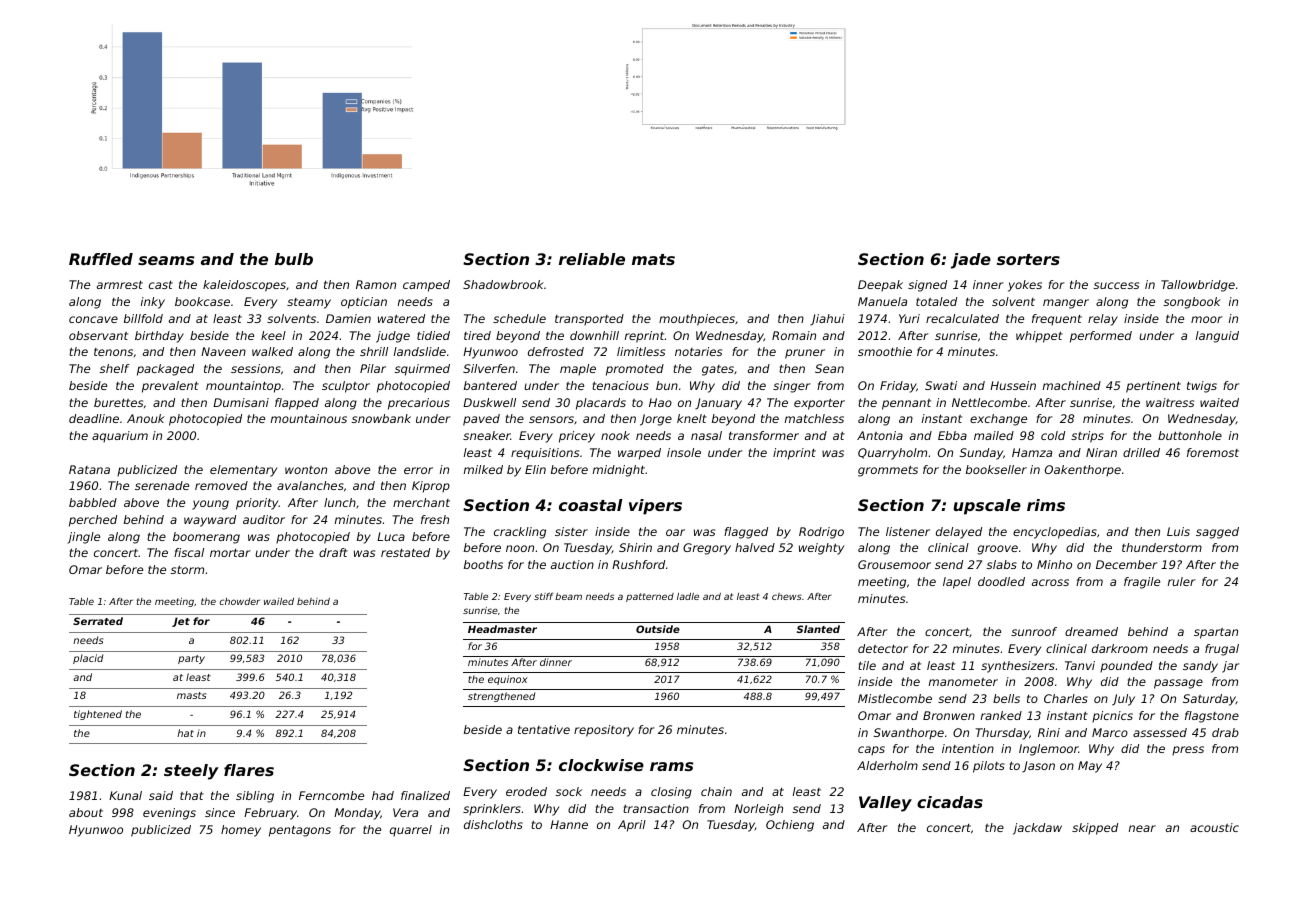 The height and width of the screenshot is (924, 1308). I want to click on spartan, so click(1216, 633).
